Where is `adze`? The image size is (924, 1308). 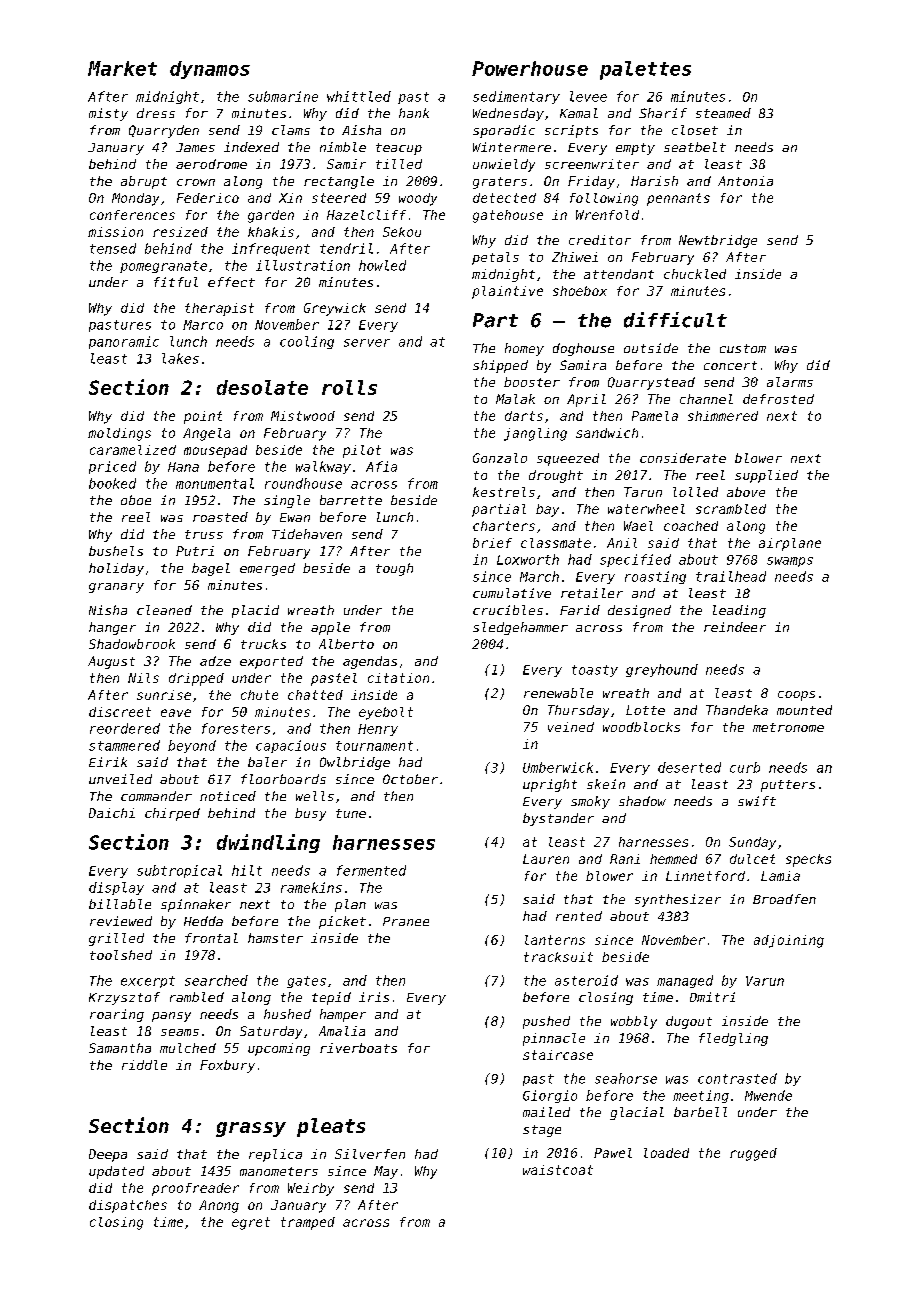
adze is located at coordinates (215, 661).
